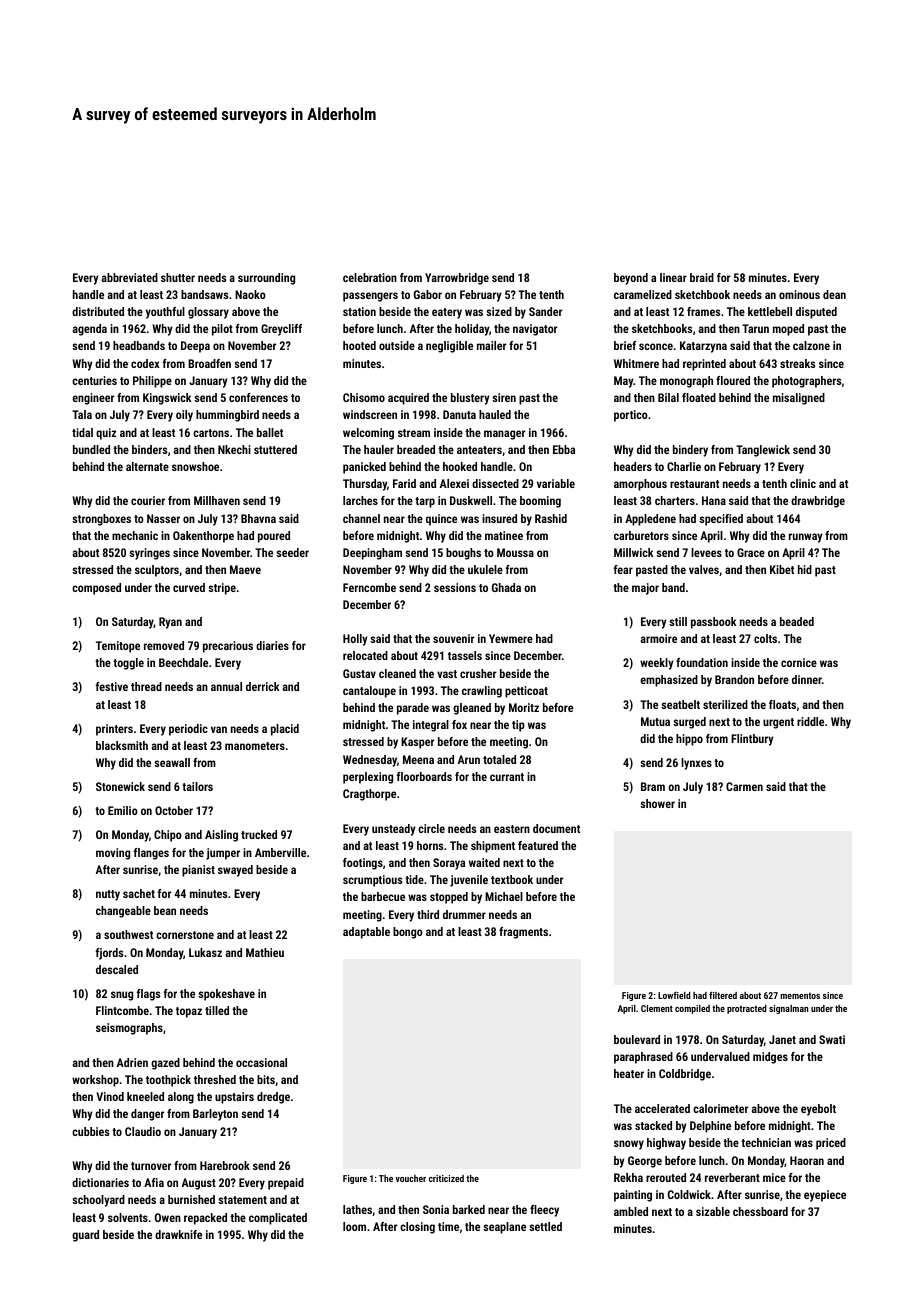  I want to click on stacked, so click(653, 1125).
